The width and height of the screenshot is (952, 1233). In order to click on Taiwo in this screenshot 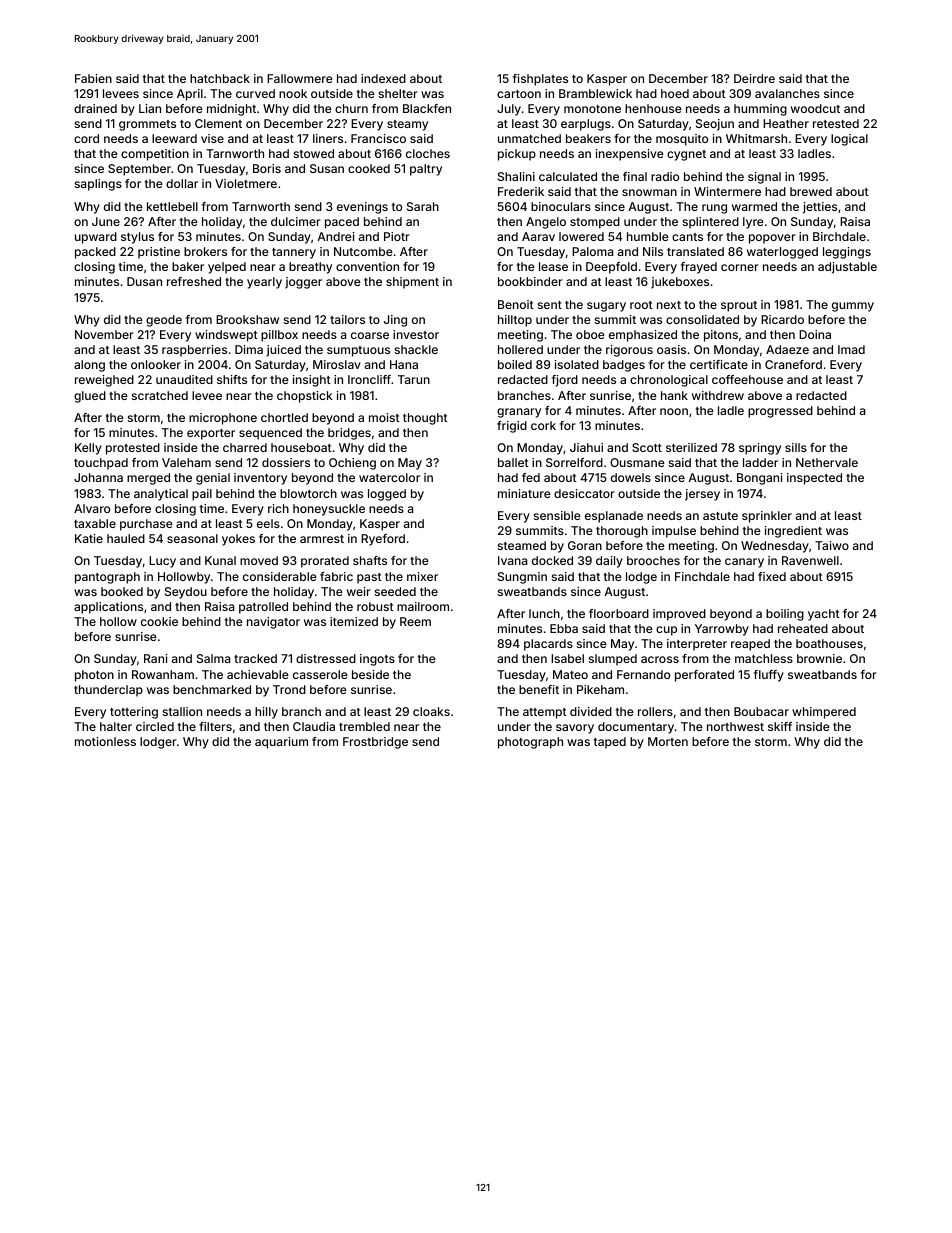, I will do `click(832, 545)`.
